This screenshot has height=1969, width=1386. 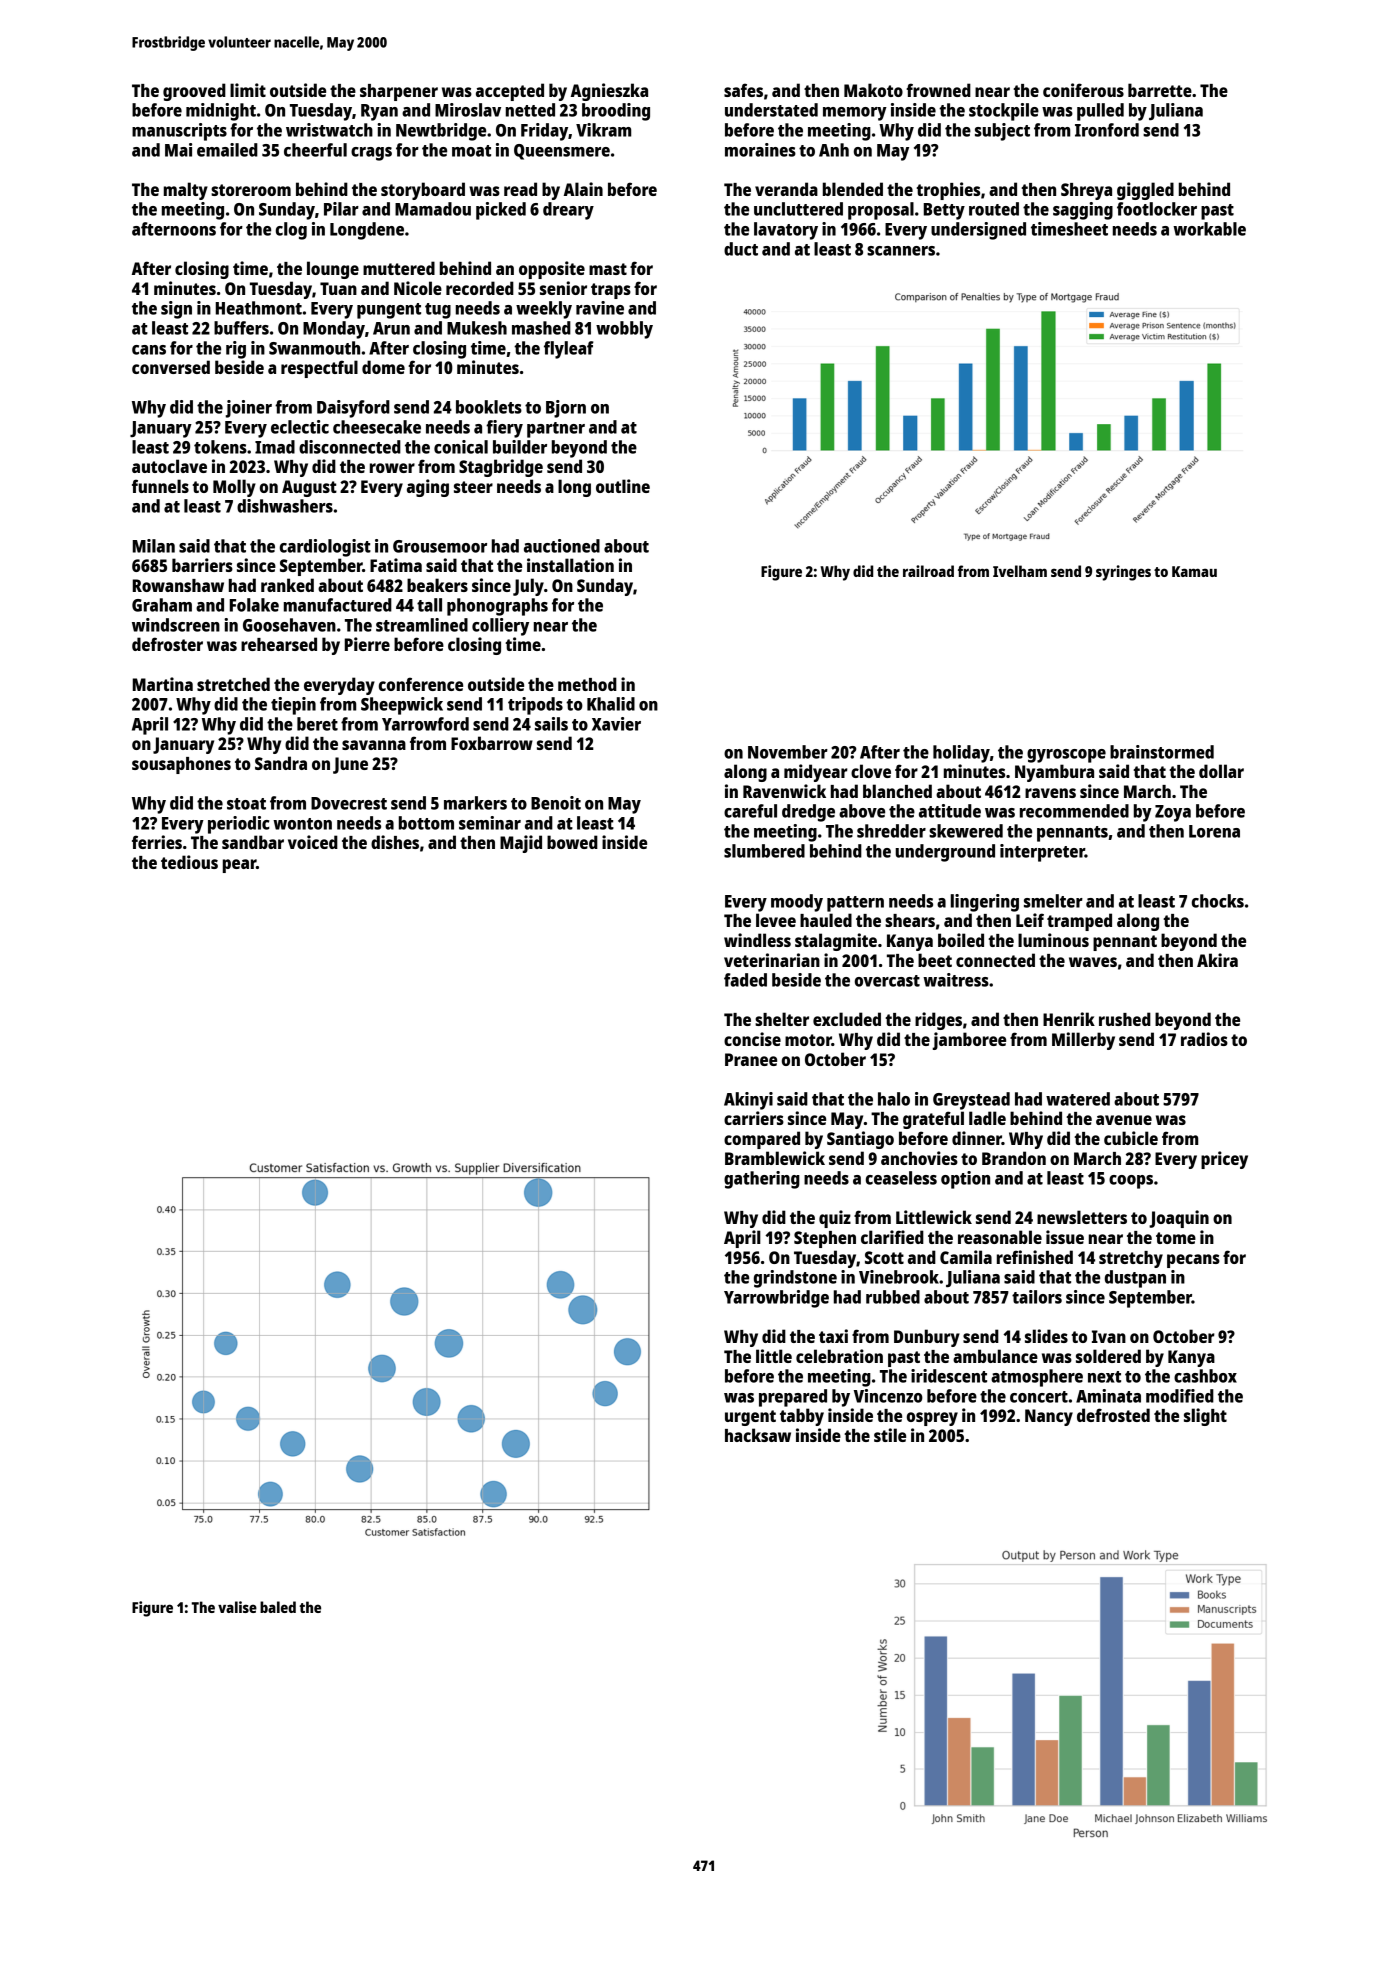 I want to click on tailors, so click(x=1037, y=1297).
